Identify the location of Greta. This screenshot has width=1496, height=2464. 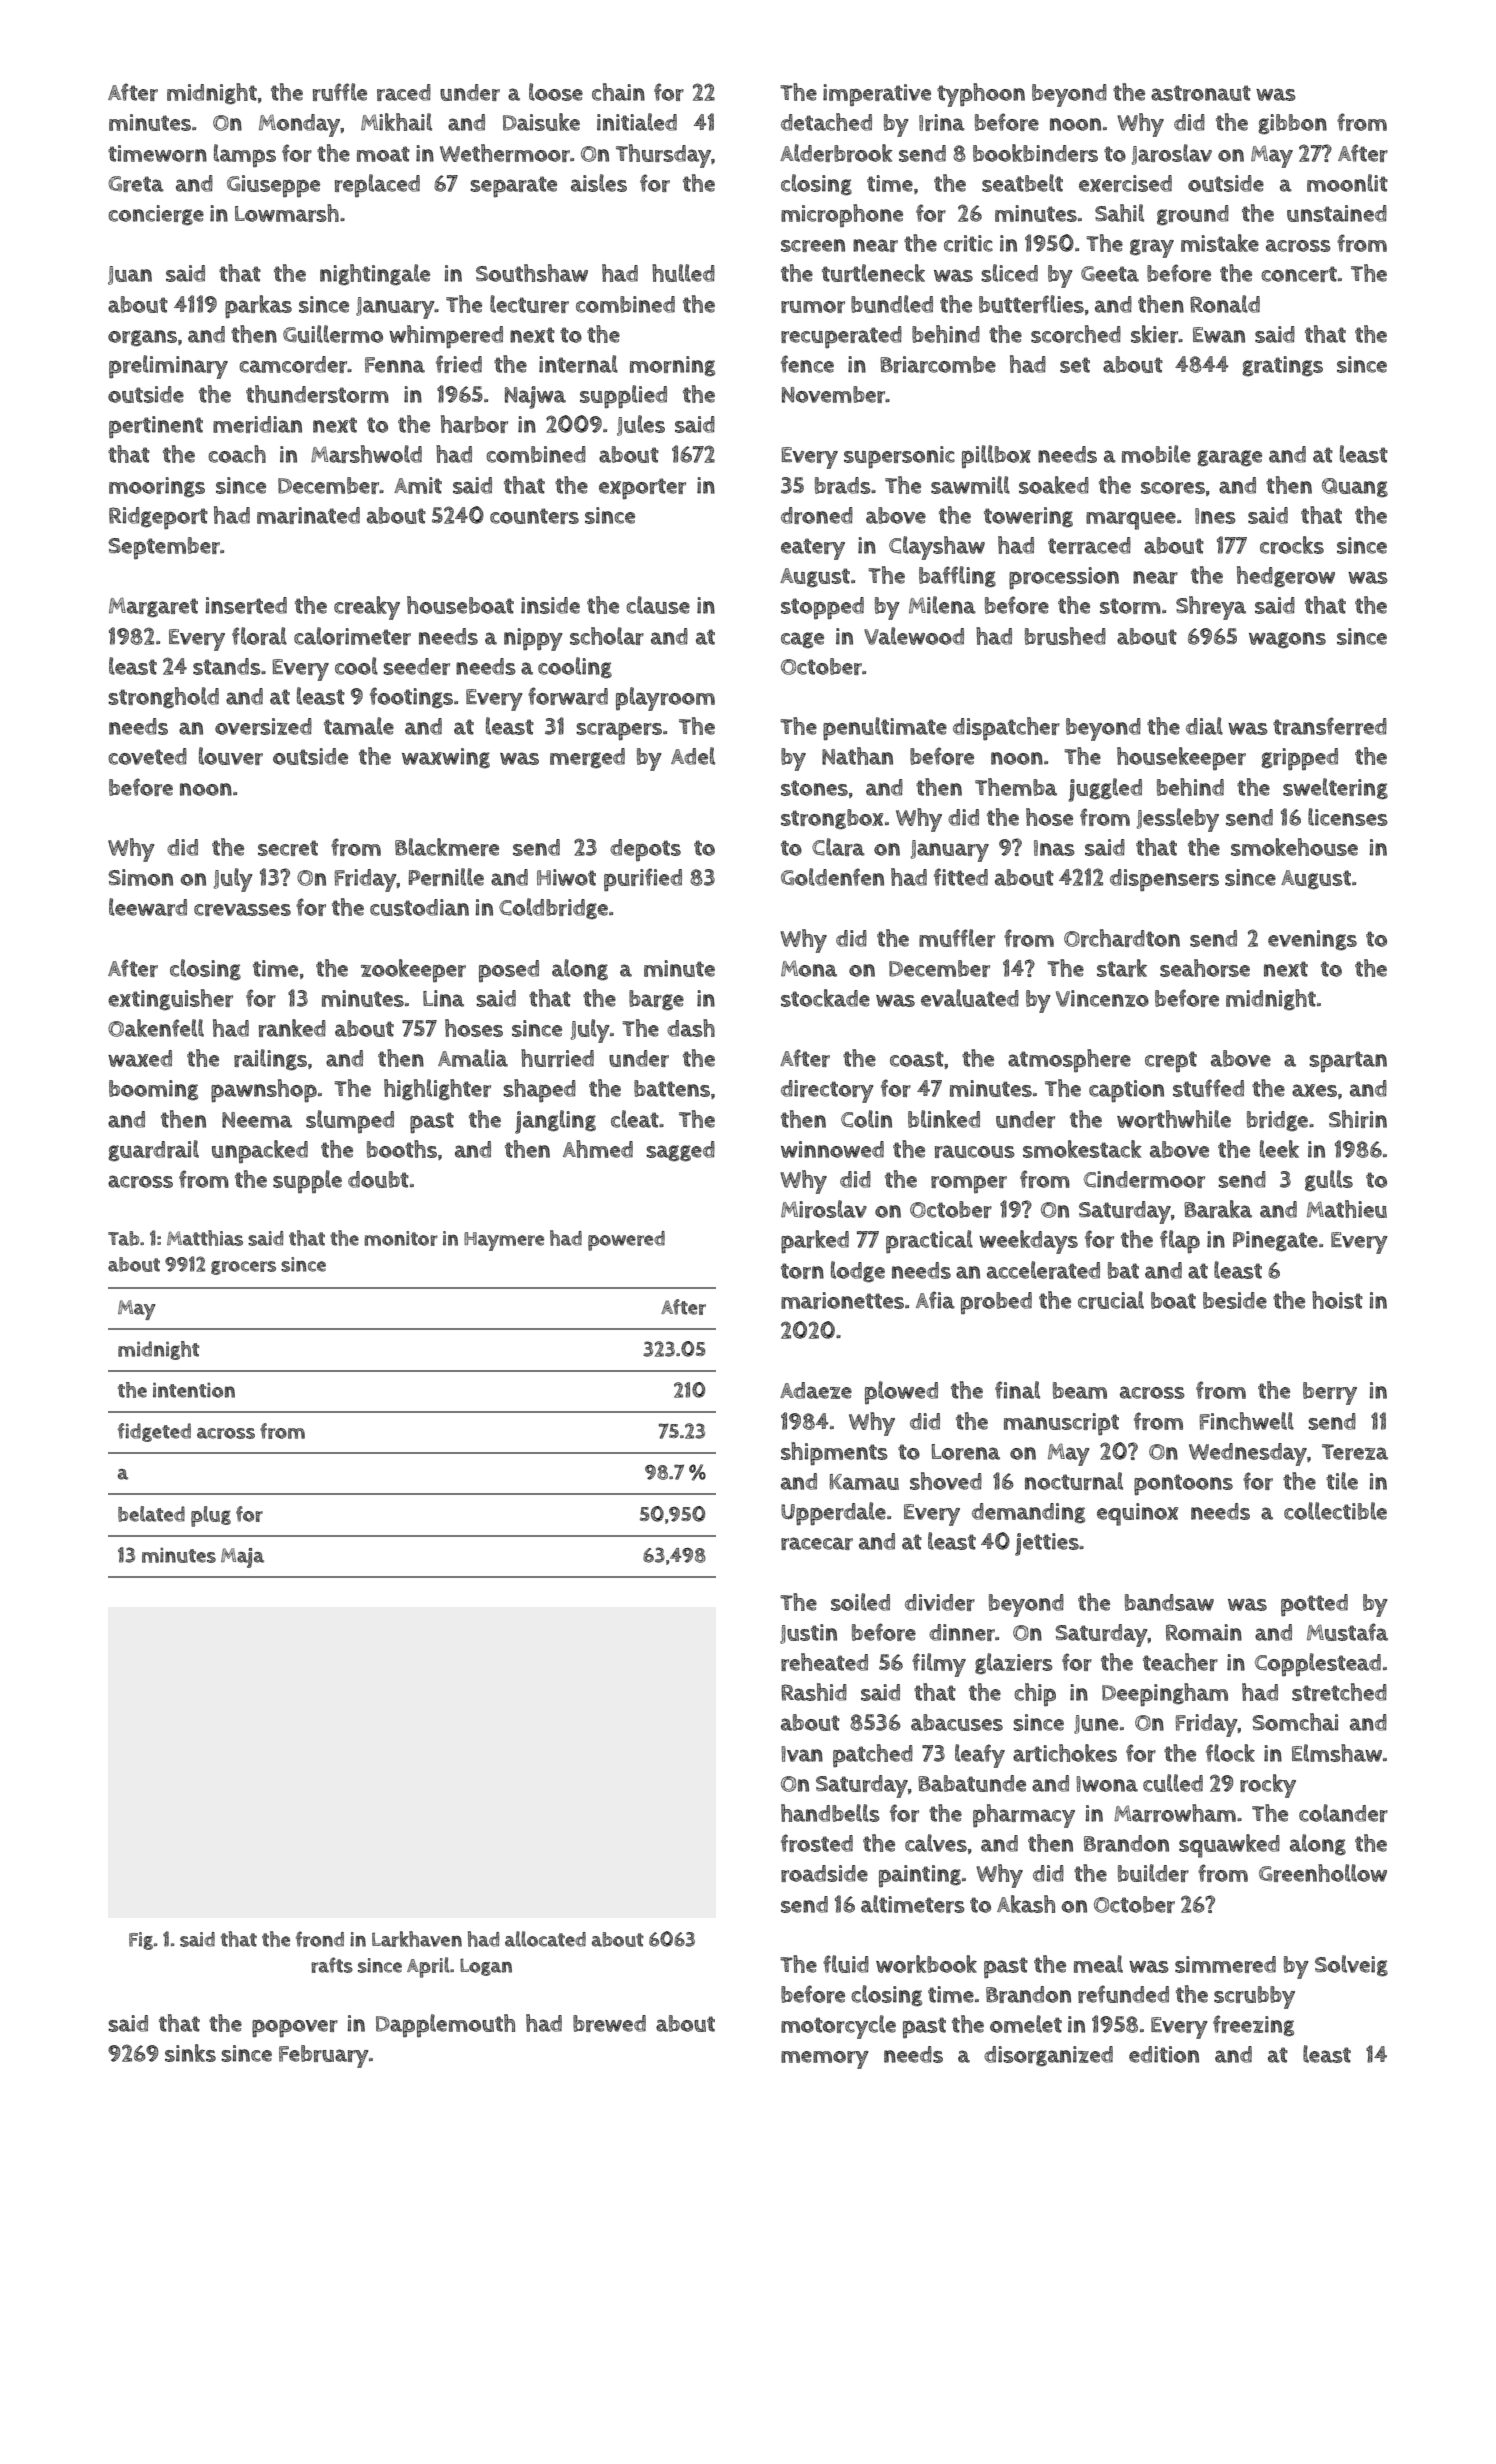
(136, 184).
